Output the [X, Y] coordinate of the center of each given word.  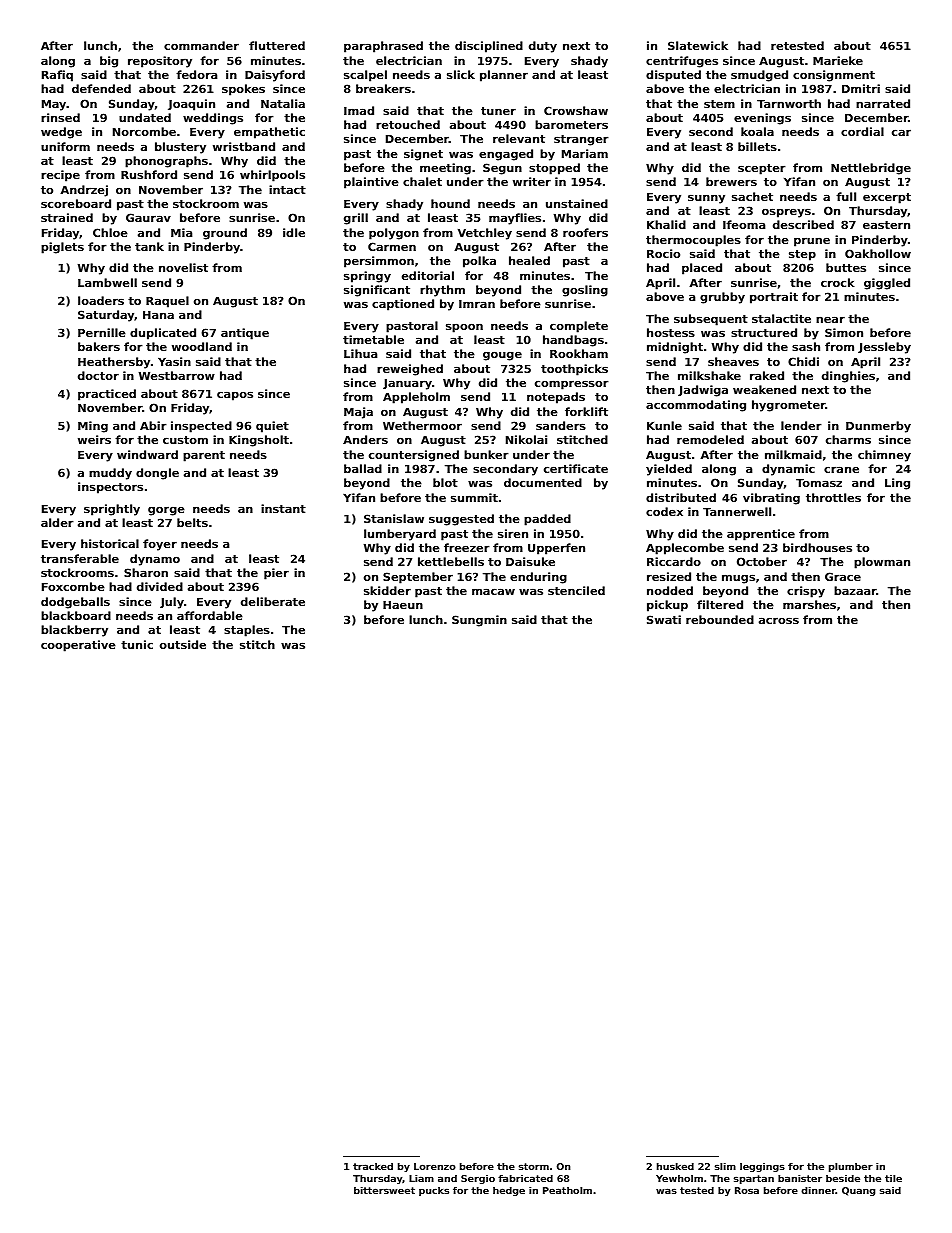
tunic [137, 644]
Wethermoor [422, 425]
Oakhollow [878, 253]
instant [283, 508]
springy [367, 277]
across [779, 620]
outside [183, 644]
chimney [884, 456]
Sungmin [479, 621]
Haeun [403, 605]
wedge [61, 133]
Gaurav [148, 217]
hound [450, 203]
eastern [886, 225]
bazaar [855, 590]
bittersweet [384, 1190]
